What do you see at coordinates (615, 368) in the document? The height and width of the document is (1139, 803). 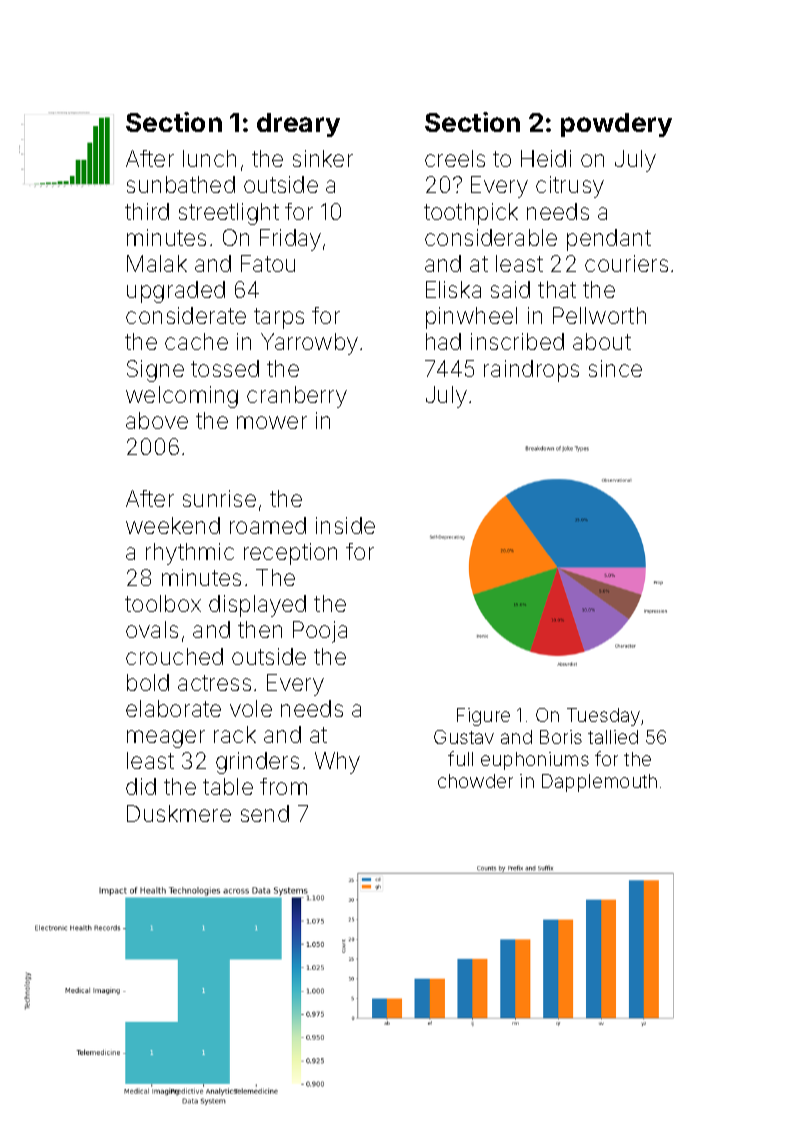 I see `since` at bounding box center [615, 368].
